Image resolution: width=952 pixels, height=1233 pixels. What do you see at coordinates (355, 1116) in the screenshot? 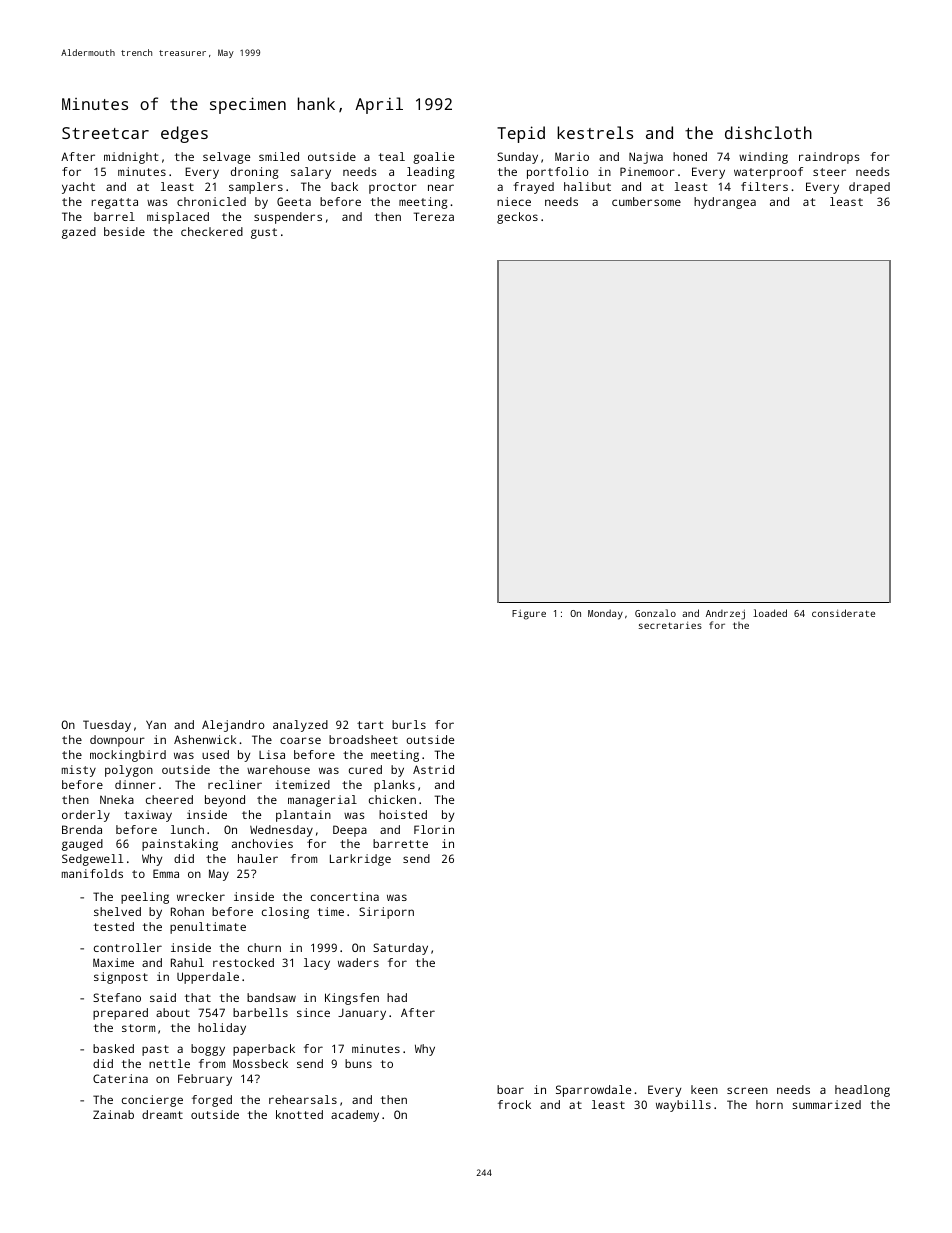
I see `academy` at bounding box center [355, 1116].
